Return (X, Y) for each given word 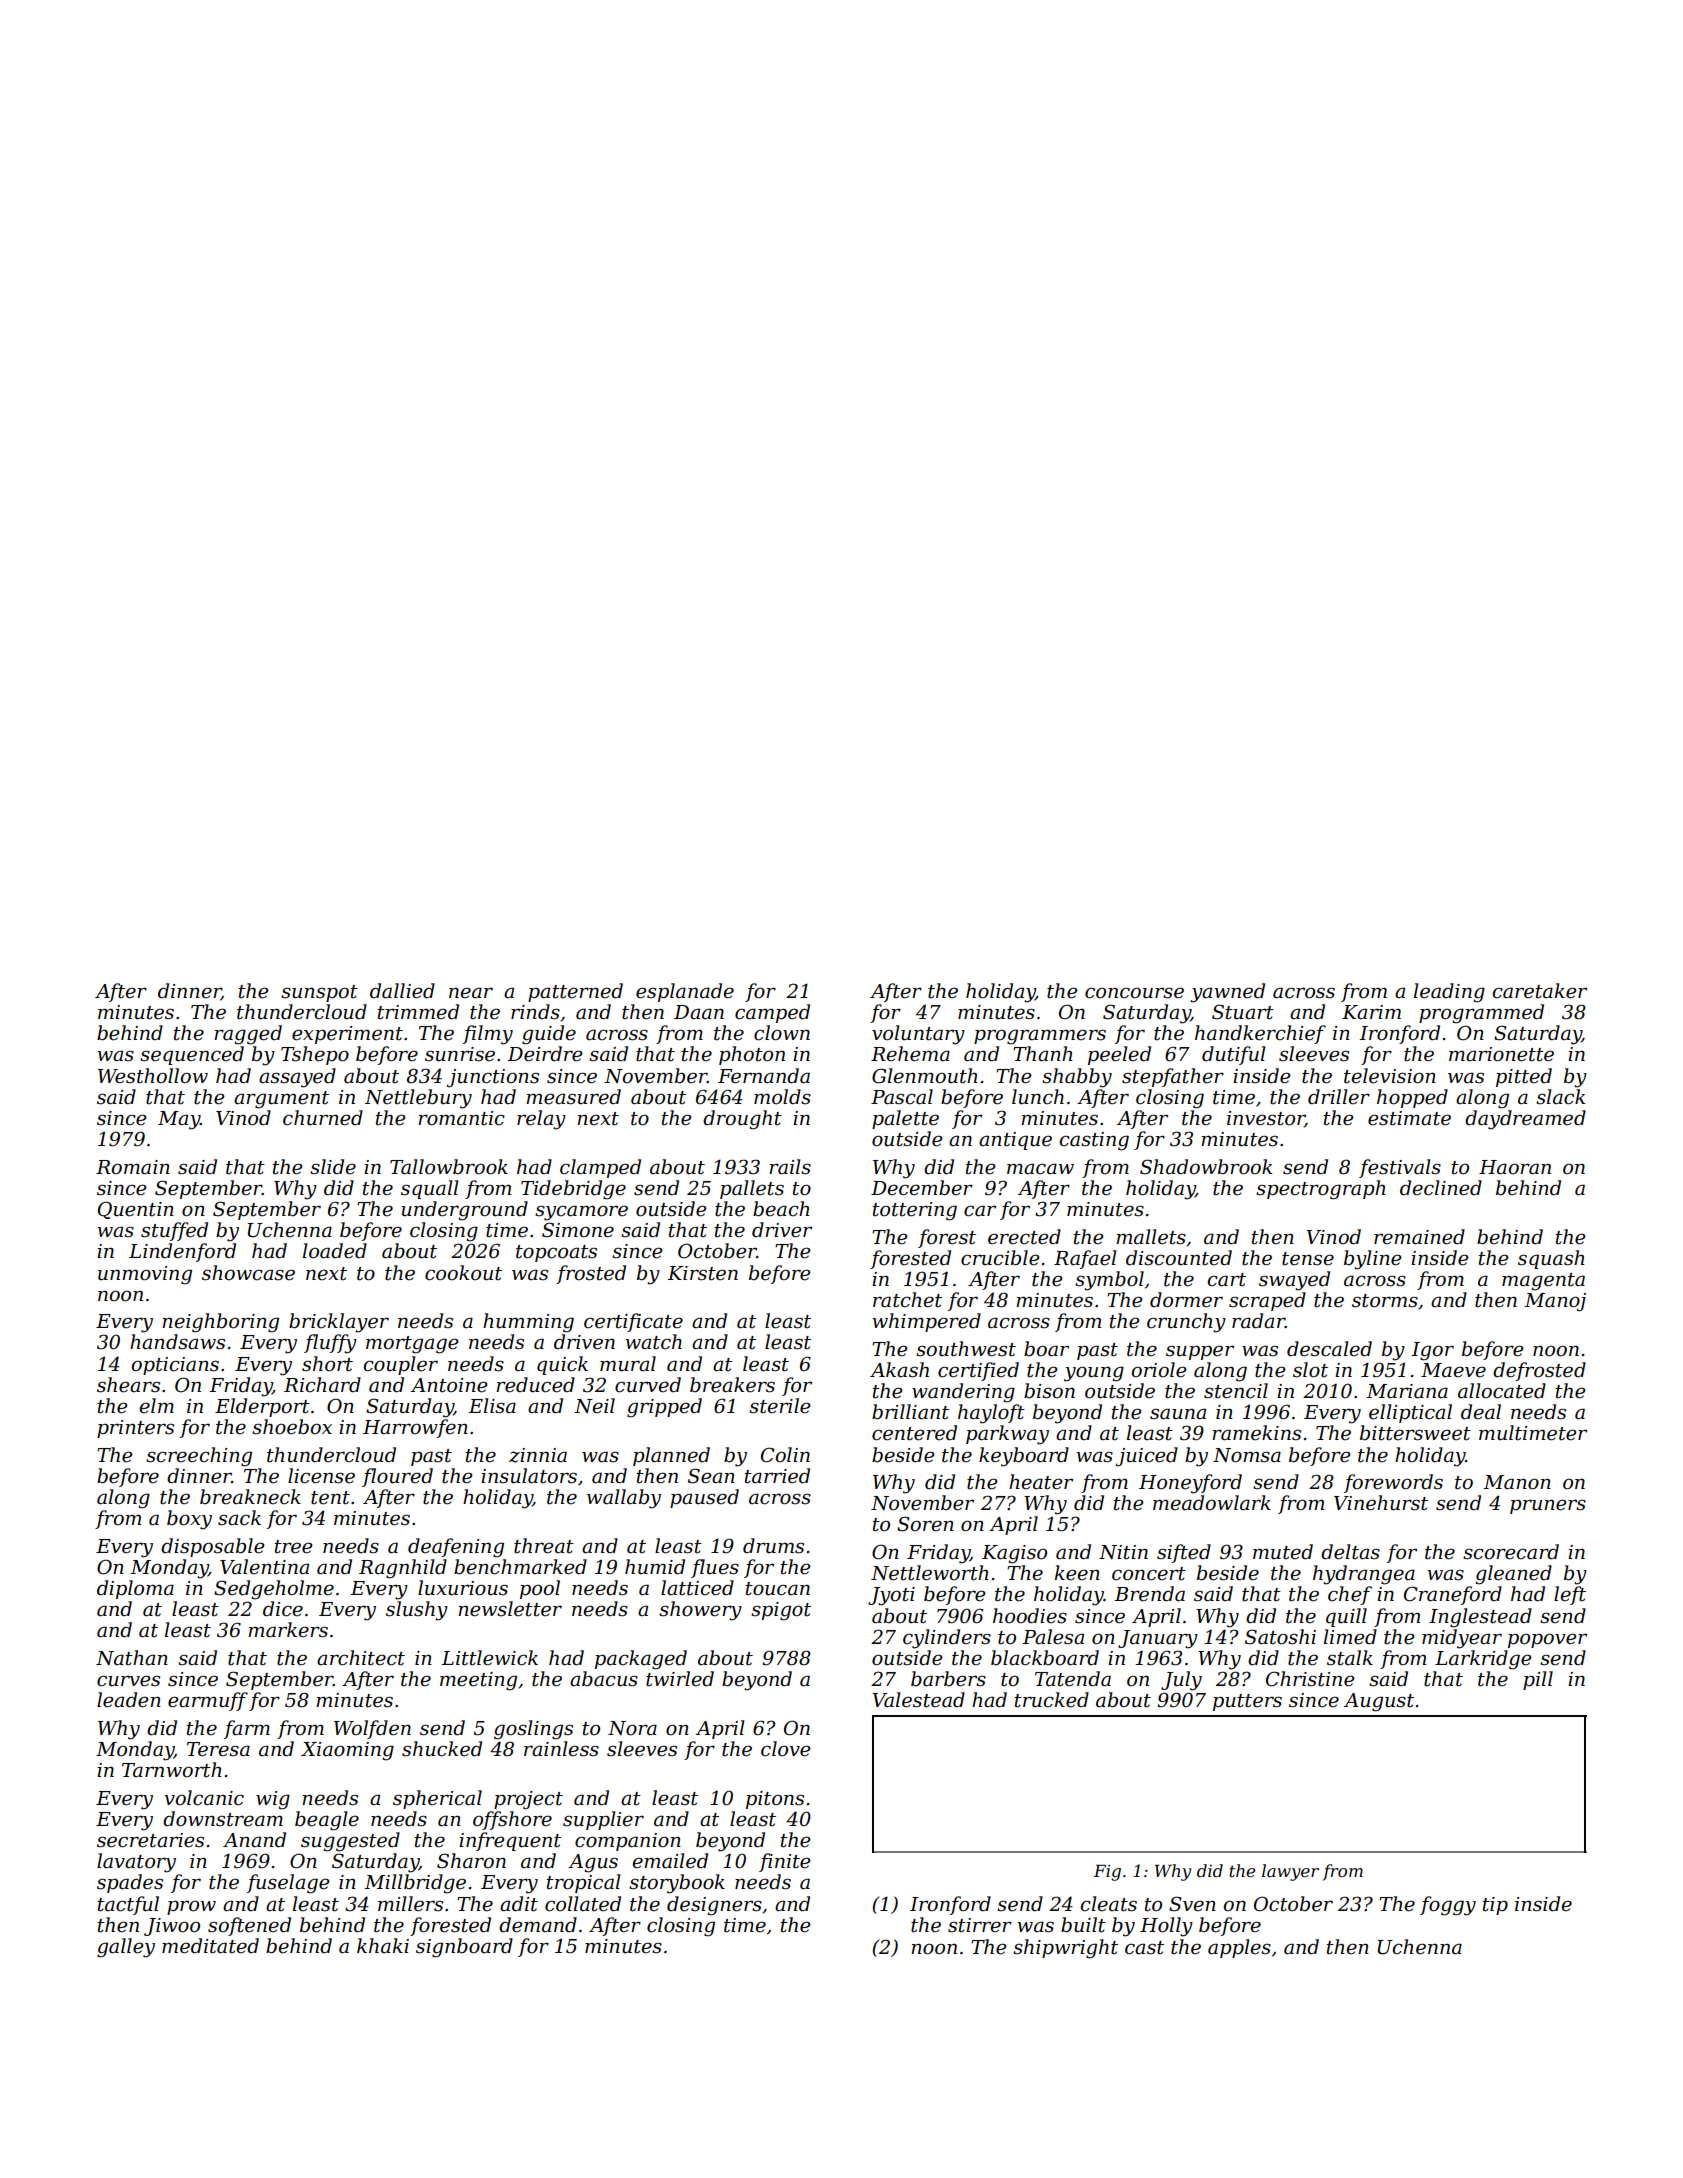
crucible (1000, 1258)
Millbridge (415, 1884)
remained (1419, 1237)
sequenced (192, 1055)
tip (1495, 1906)
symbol (1109, 1281)
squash (1551, 1259)
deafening (456, 1548)
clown (782, 1033)
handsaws (177, 1342)
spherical (437, 1799)
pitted (1524, 1077)
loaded (335, 1251)
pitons (775, 1800)
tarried (777, 1476)
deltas (1350, 1552)
